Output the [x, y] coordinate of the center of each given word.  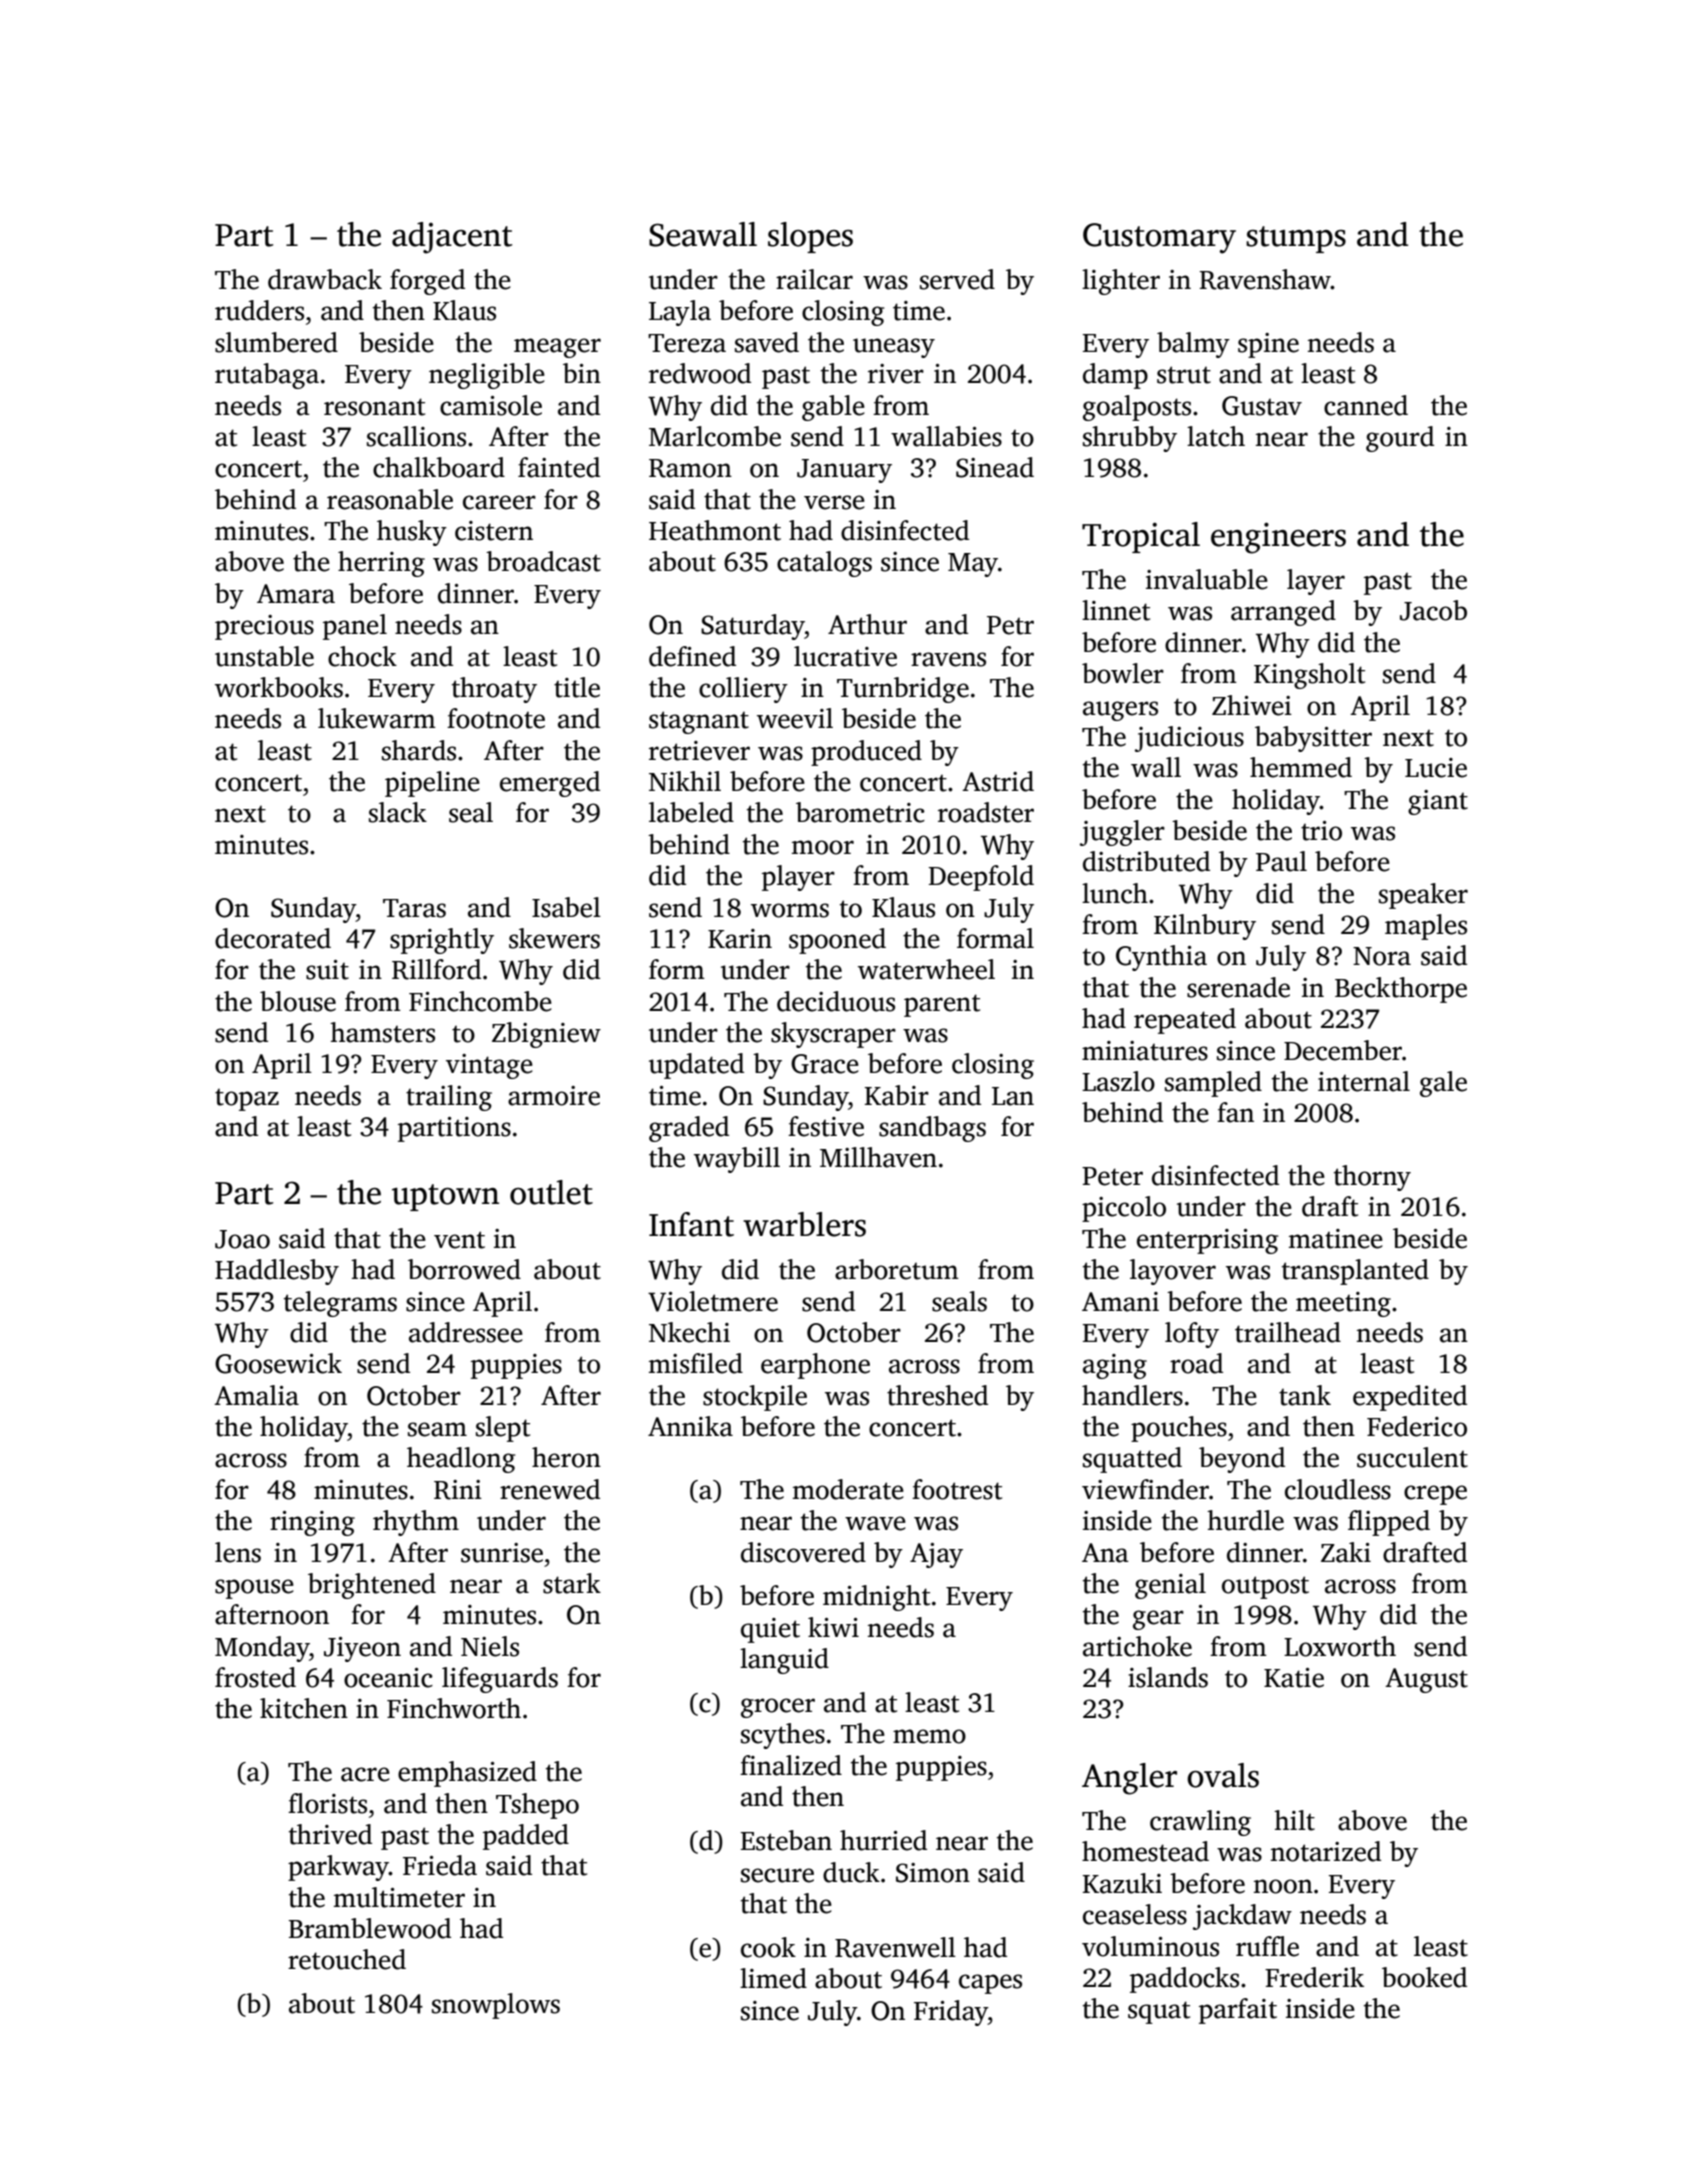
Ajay [936, 1555]
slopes [810, 237]
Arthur [867, 624]
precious [264, 627]
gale [1443, 1084]
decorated [273, 938]
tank [1305, 1395]
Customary [1159, 238]
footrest [957, 1489]
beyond [1242, 1460]
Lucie [1436, 768]
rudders [259, 310]
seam [437, 1429]
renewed [550, 1489]
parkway [338, 1868]
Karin [740, 939]
